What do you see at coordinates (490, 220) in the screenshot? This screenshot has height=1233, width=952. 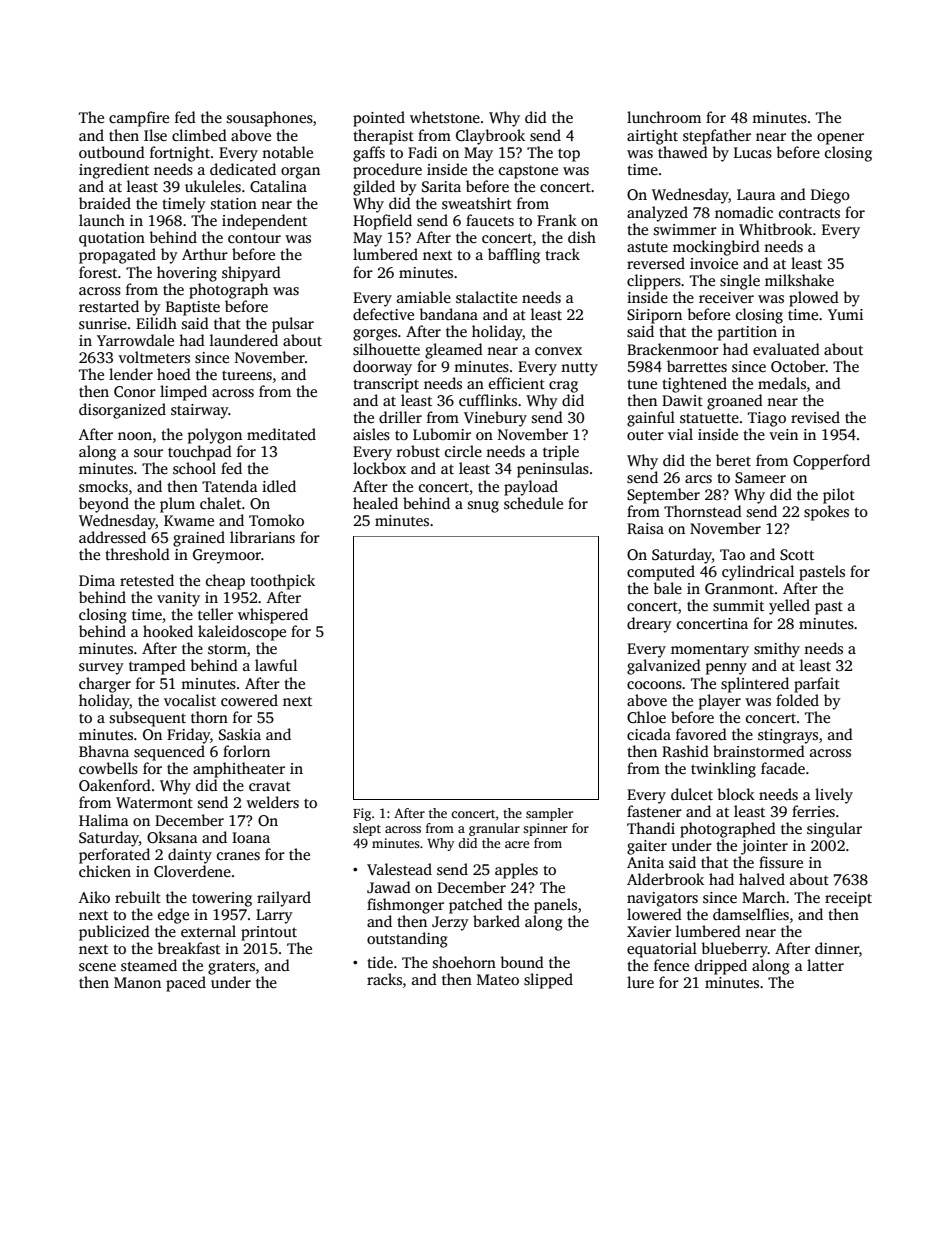 I see `faucets` at bounding box center [490, 220].
